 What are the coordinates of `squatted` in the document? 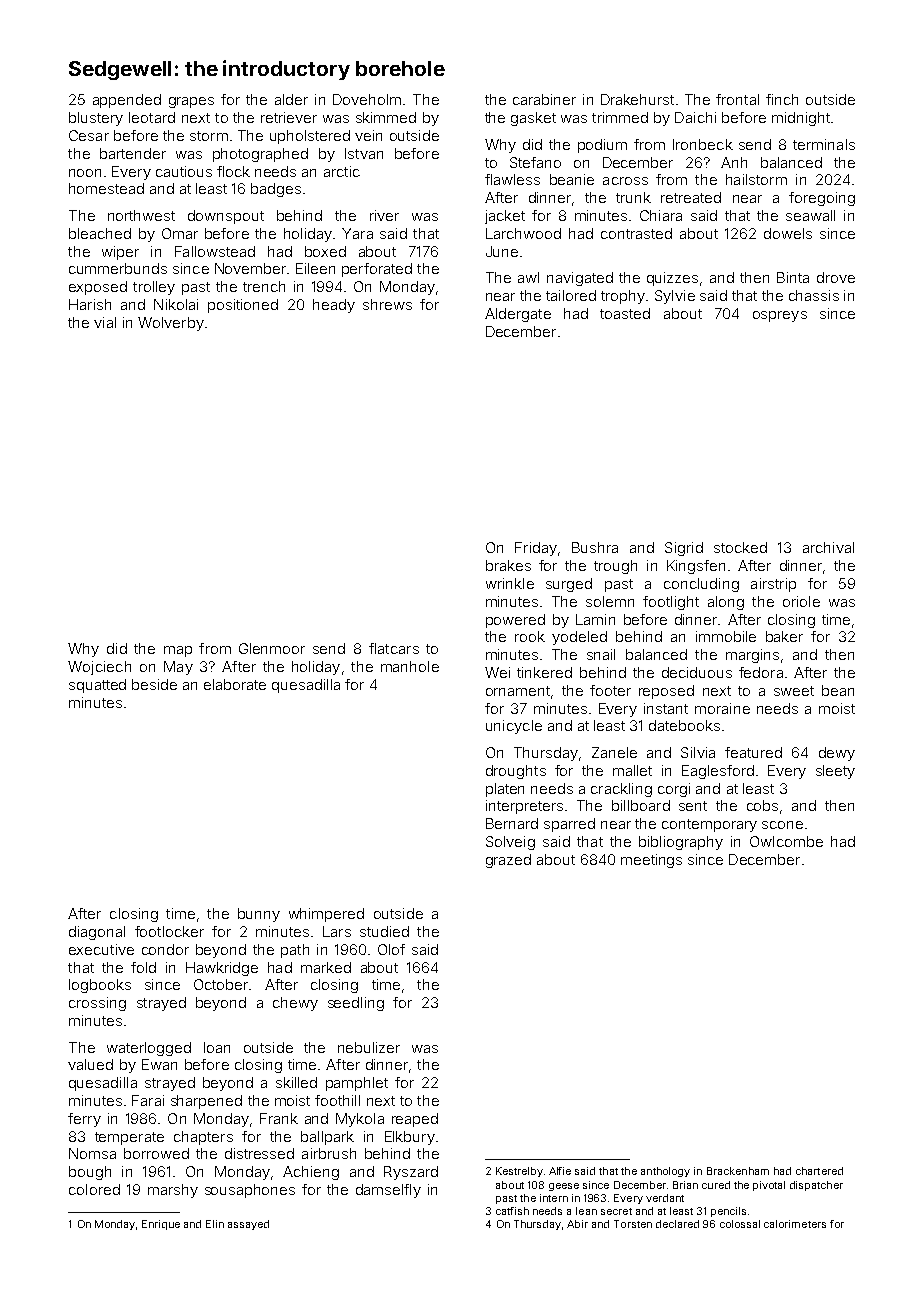 It's located at (97, 686).
